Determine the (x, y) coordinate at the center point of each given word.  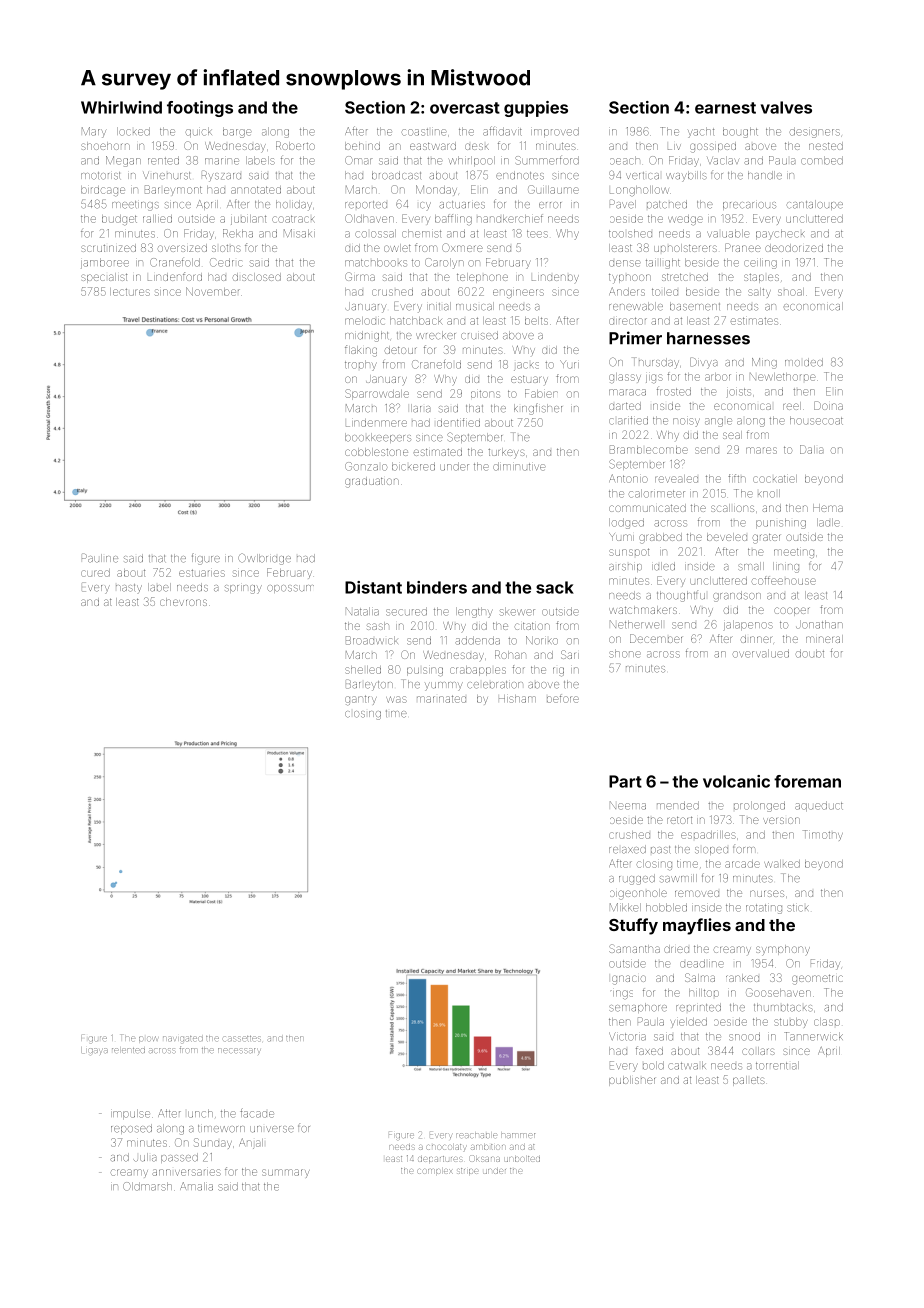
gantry (361, 700)
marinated (441, 699)
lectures (130, 292)
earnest (725, 108)
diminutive (519, 466)
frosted (674, 391)
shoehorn (105, 146)
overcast (465, 108)
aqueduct (819, 806)
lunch (200, 1113)
